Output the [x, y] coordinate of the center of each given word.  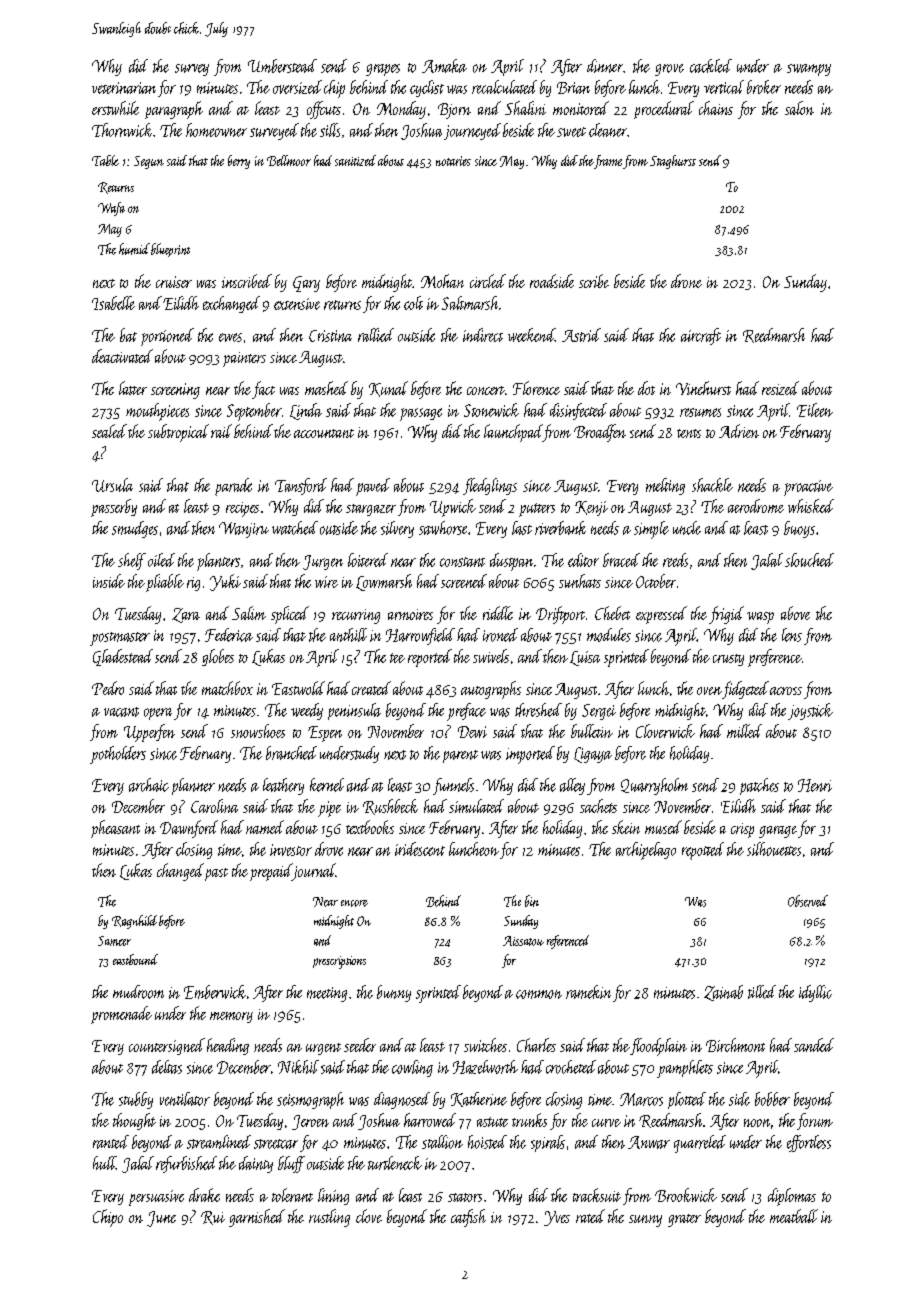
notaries [453, 161]
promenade [121, 1015]
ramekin [588, 992]
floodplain [658, 1047]
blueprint [170, 250]
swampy [809, 70]
